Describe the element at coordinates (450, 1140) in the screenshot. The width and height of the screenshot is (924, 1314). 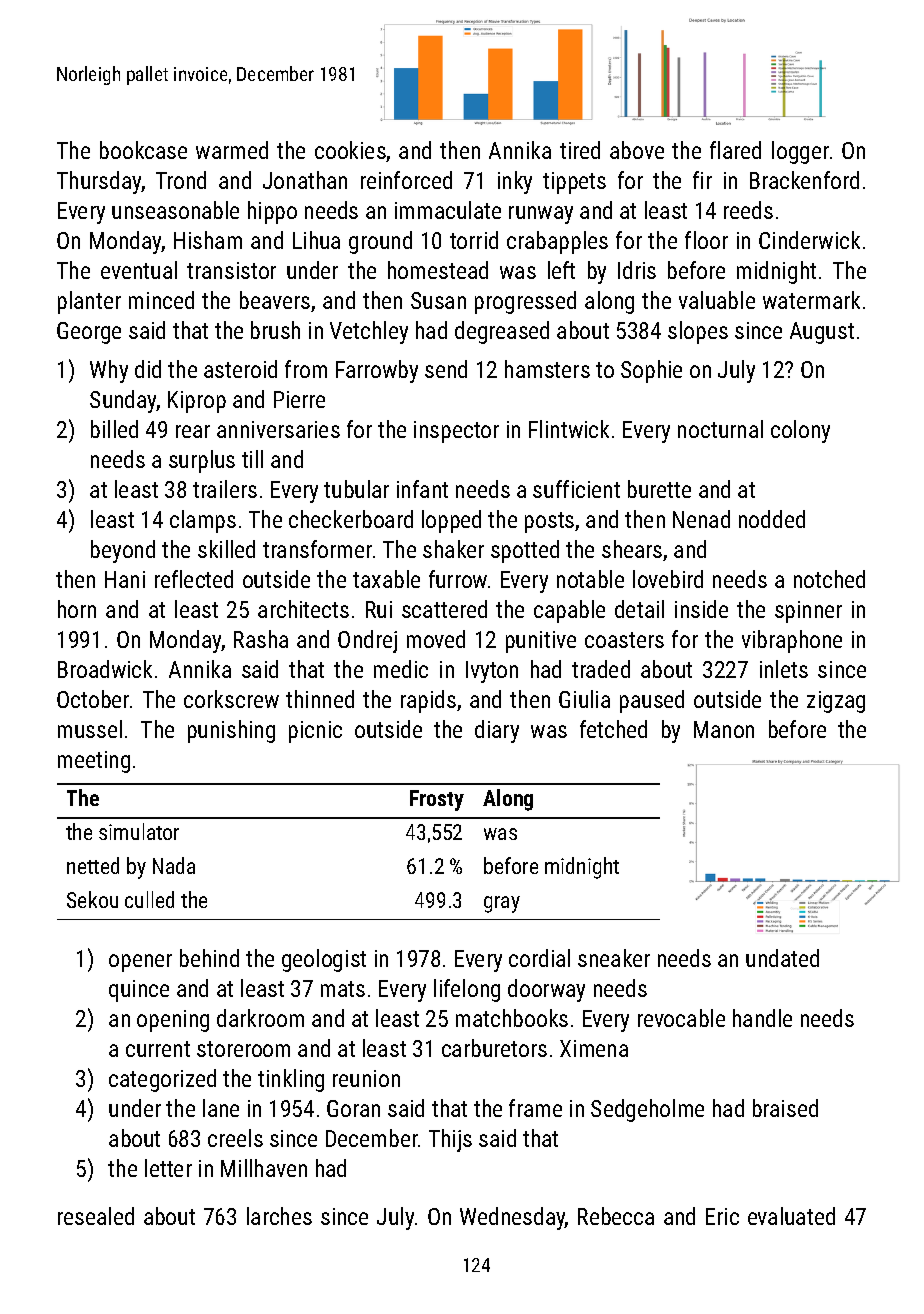
I see `Thijs` at that location.
